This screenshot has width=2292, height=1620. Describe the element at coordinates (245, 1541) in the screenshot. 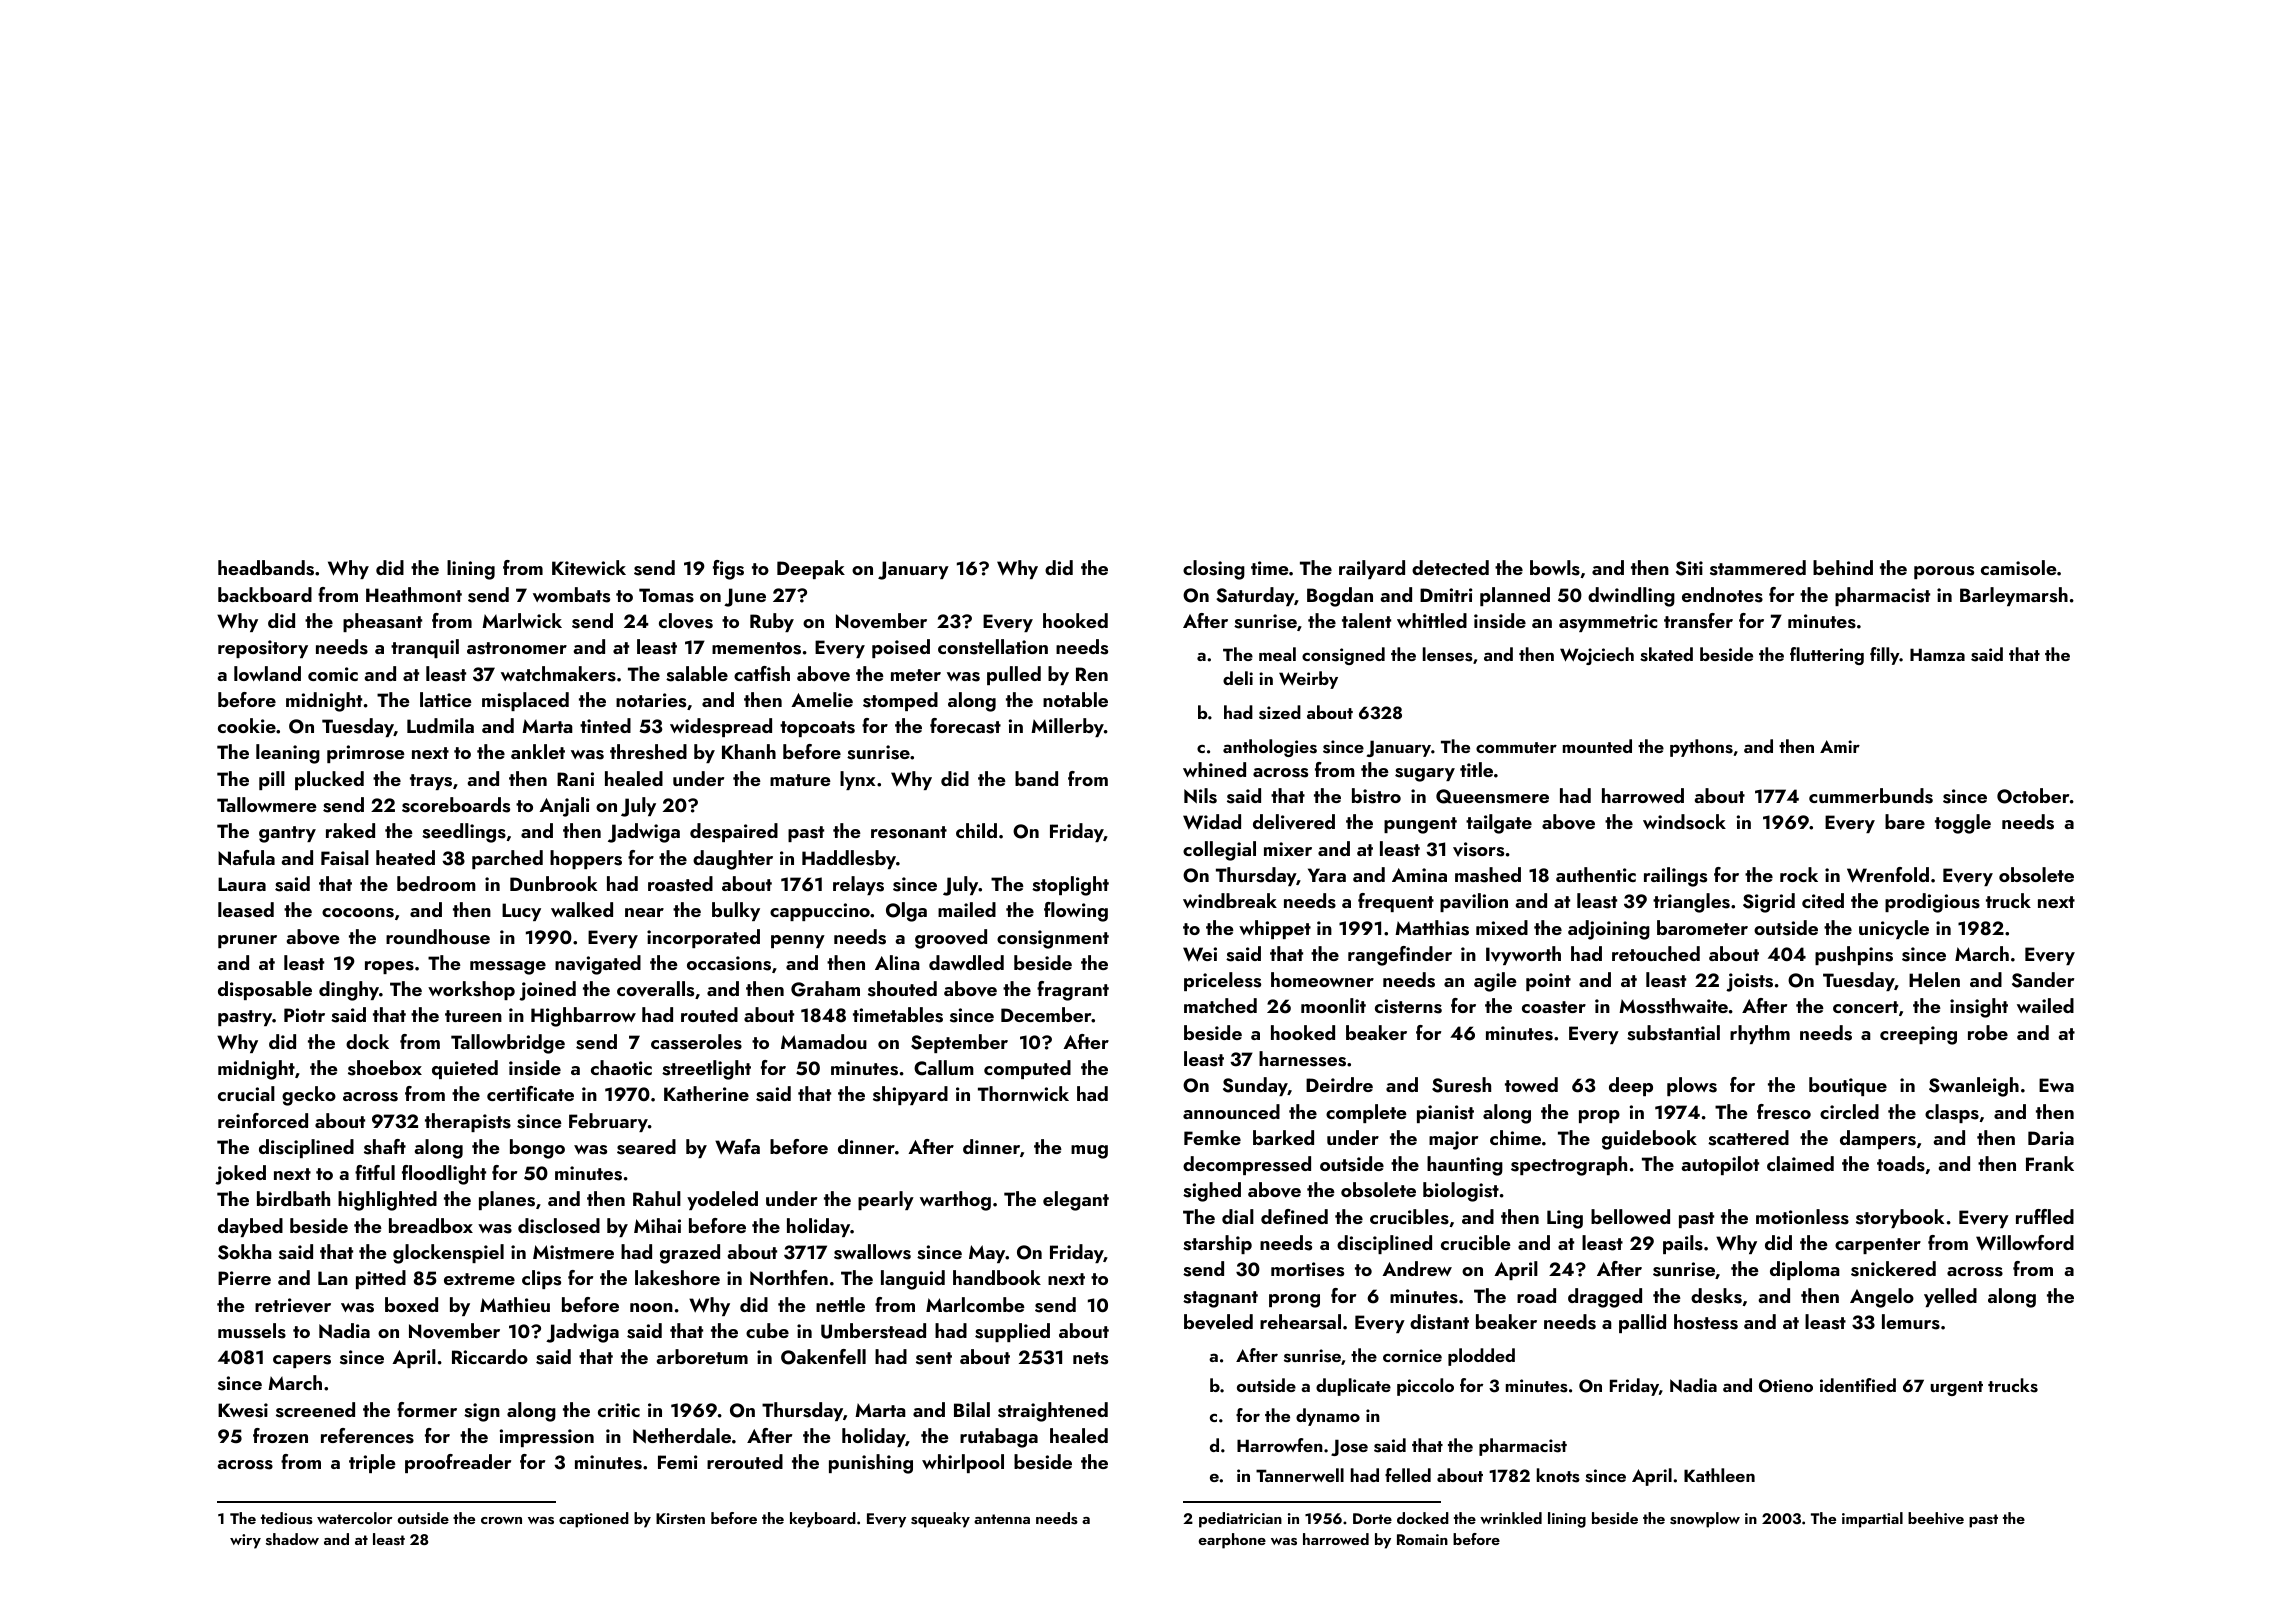

I see `wiry` at that location.
